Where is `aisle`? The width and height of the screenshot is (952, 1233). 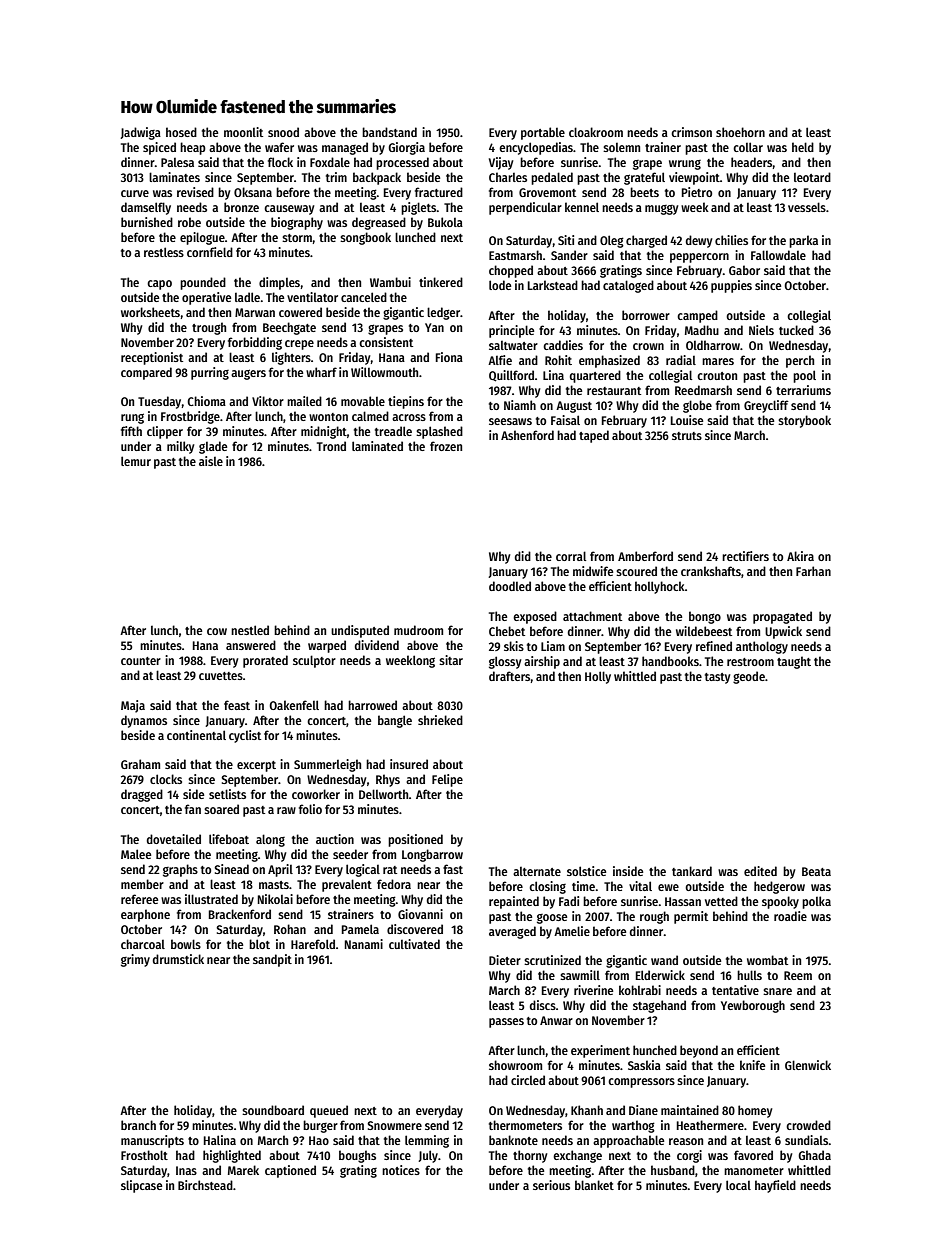
aisle is located at coordinates (211, 461).
